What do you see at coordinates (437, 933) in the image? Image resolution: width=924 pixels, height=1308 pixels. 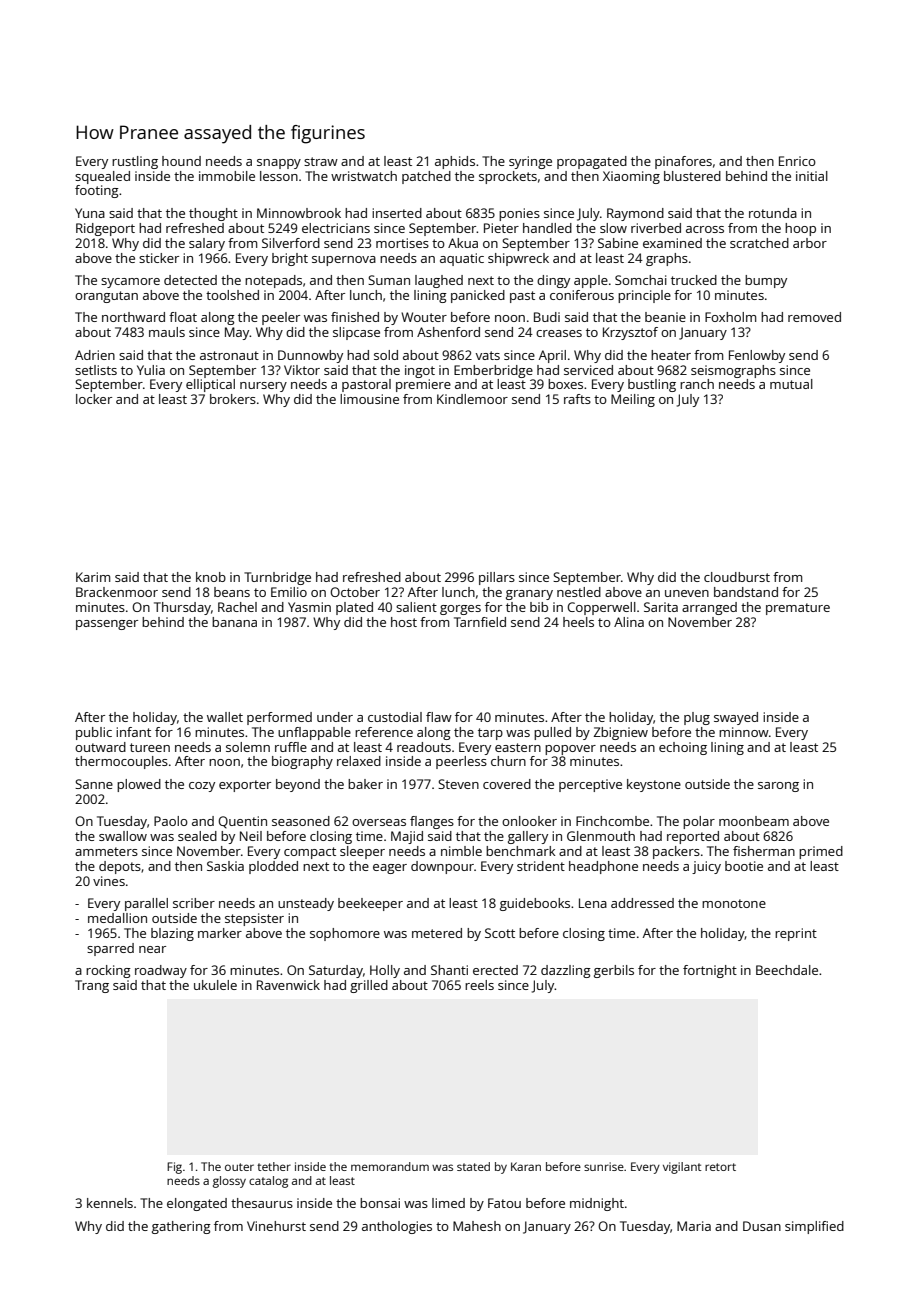 I see `metered` at bounding box center [437, 933].
